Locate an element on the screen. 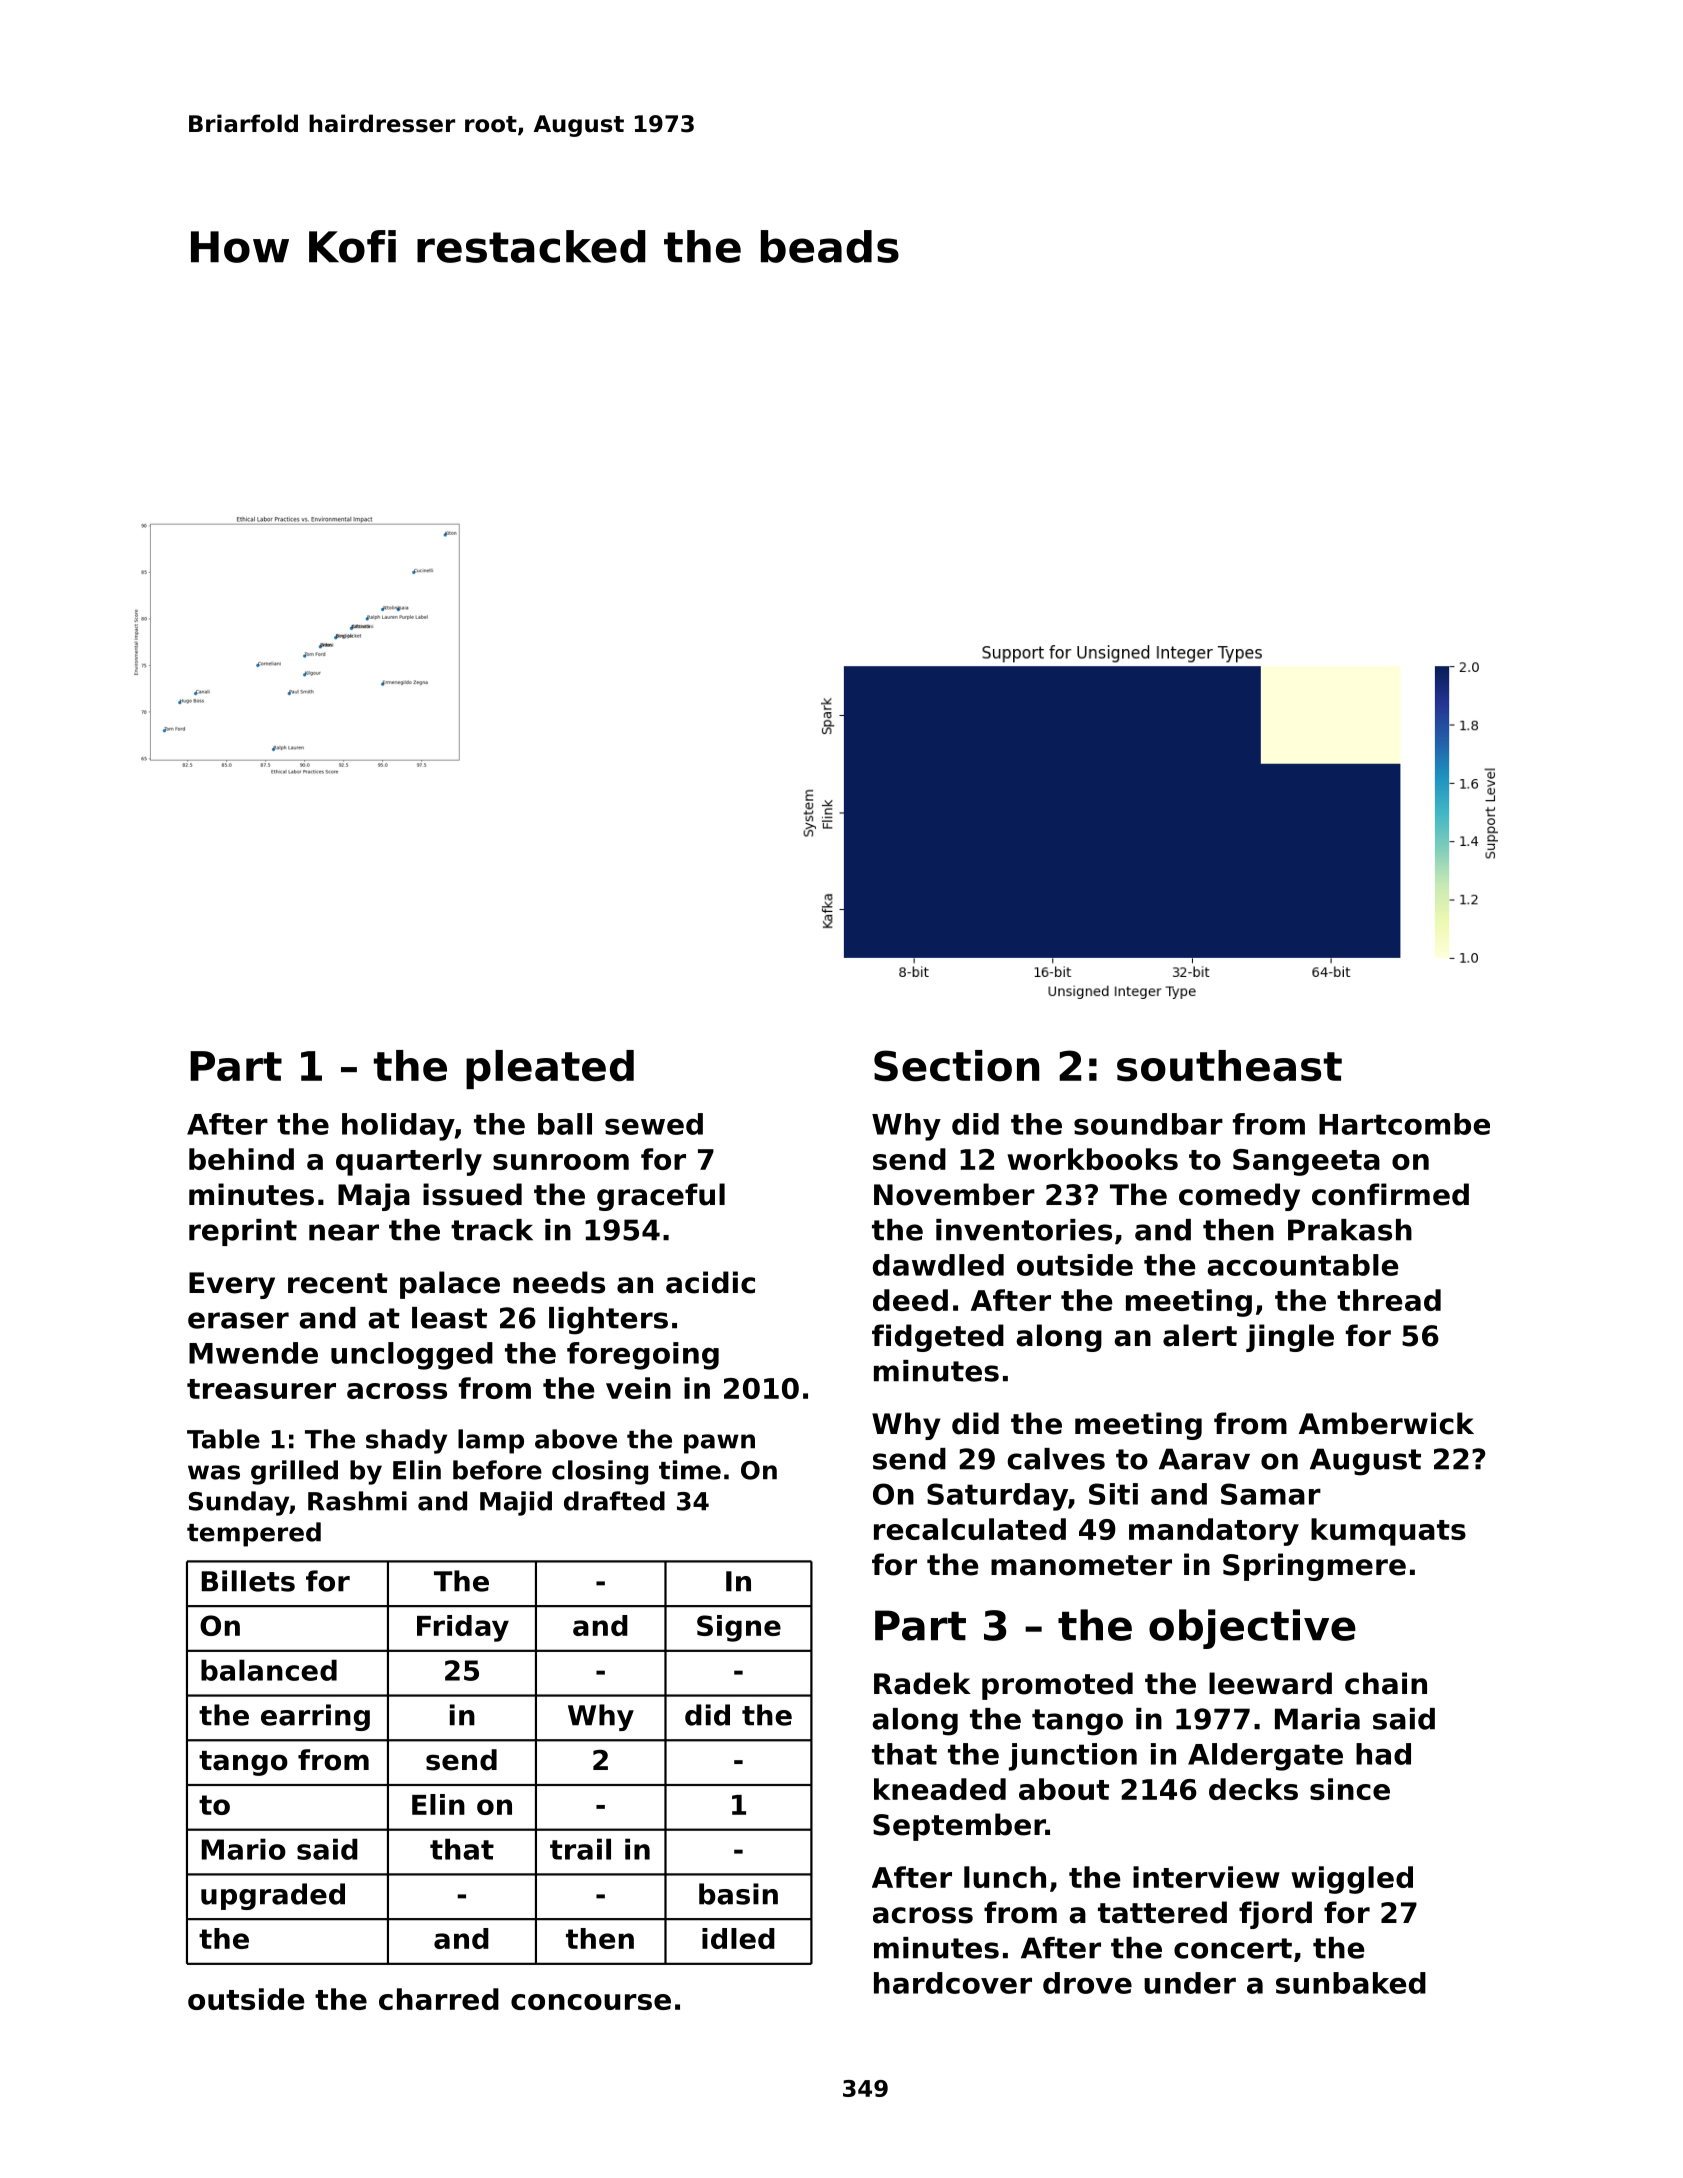 This screenshot has height=2178, width=1683. grilled is located at coordinates (294, 1472).
